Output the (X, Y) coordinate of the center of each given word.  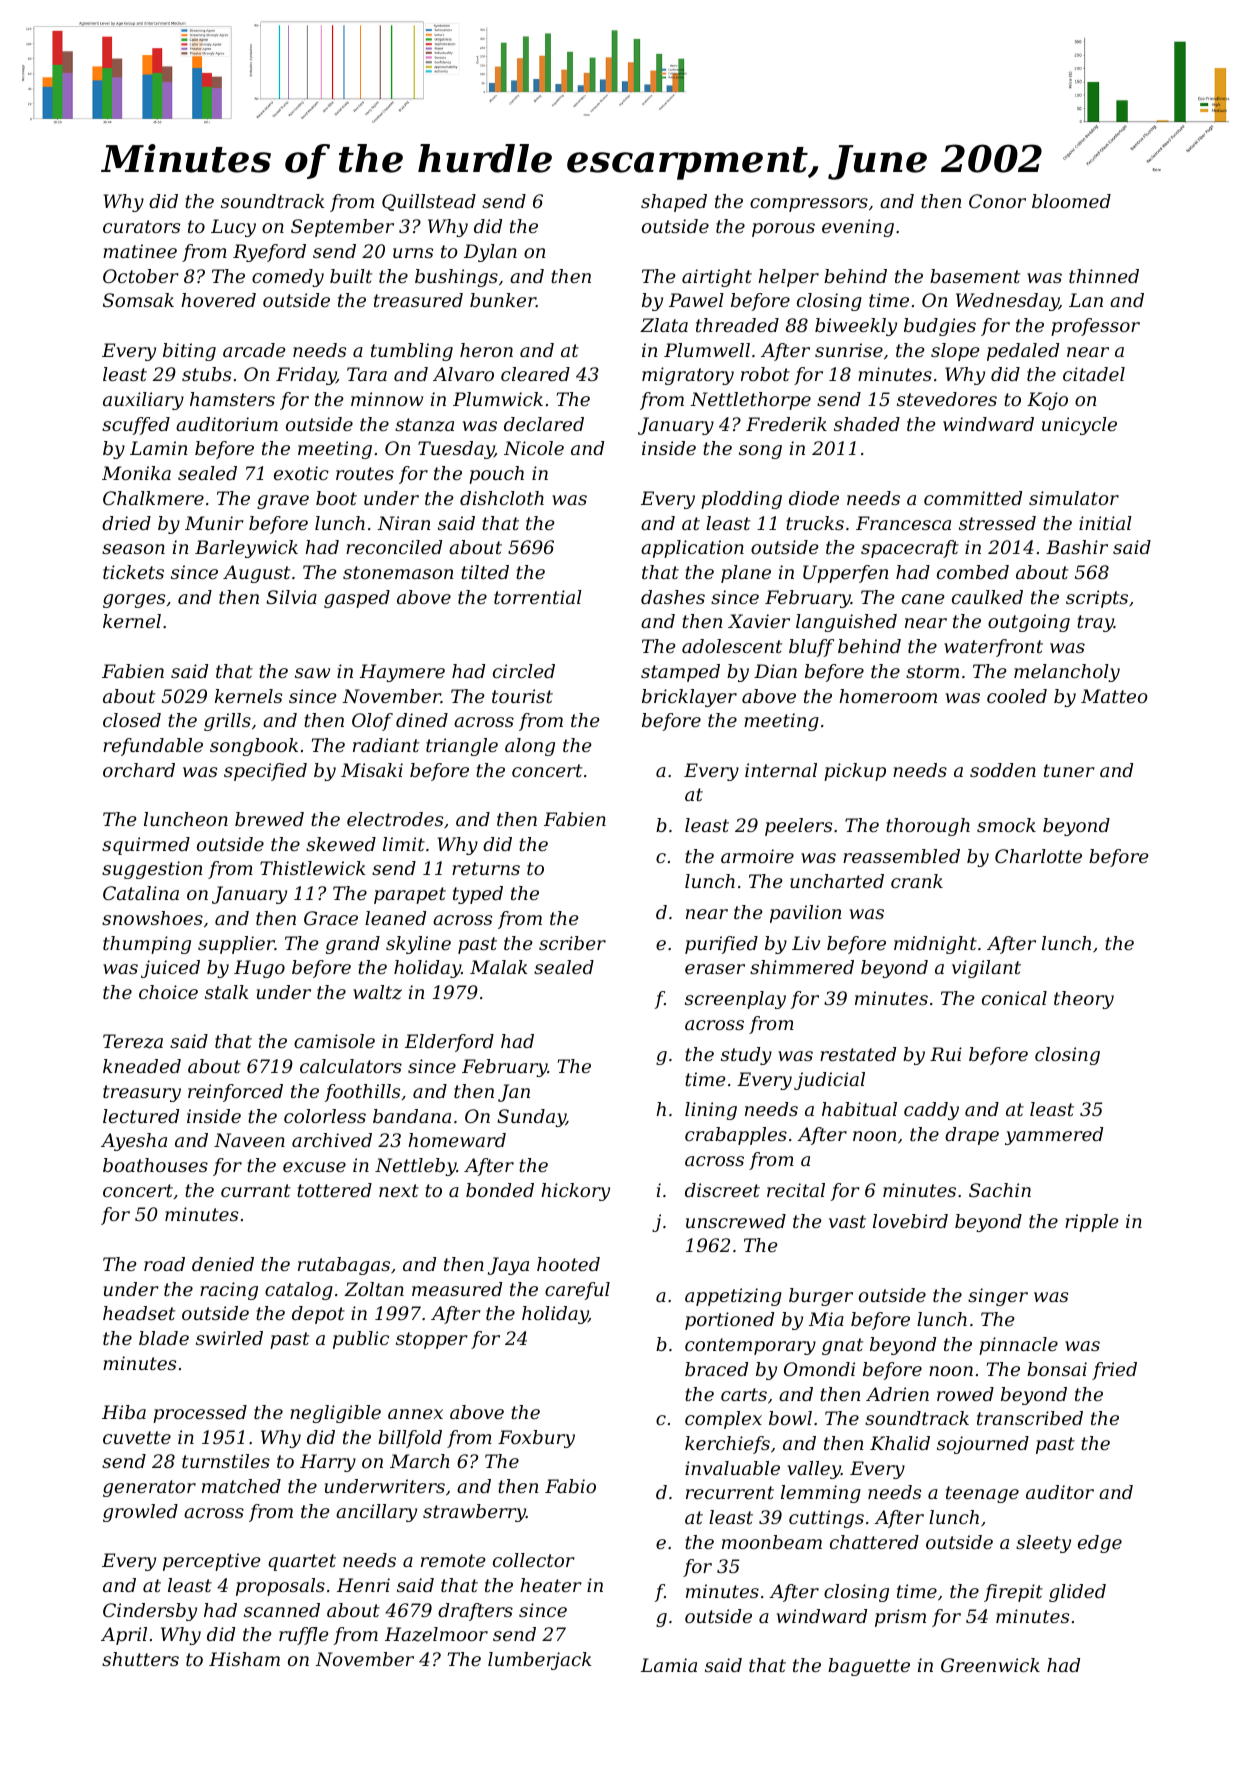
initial (1105, 523)
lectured (141, 1116)
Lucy (233, 228)
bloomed (1071, 201)
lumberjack (540, 1661)
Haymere (402, 673)
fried (1114, 1371)
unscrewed (736, 1221)
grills (227, 722)
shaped (674, 203)
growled (140, 1513)
